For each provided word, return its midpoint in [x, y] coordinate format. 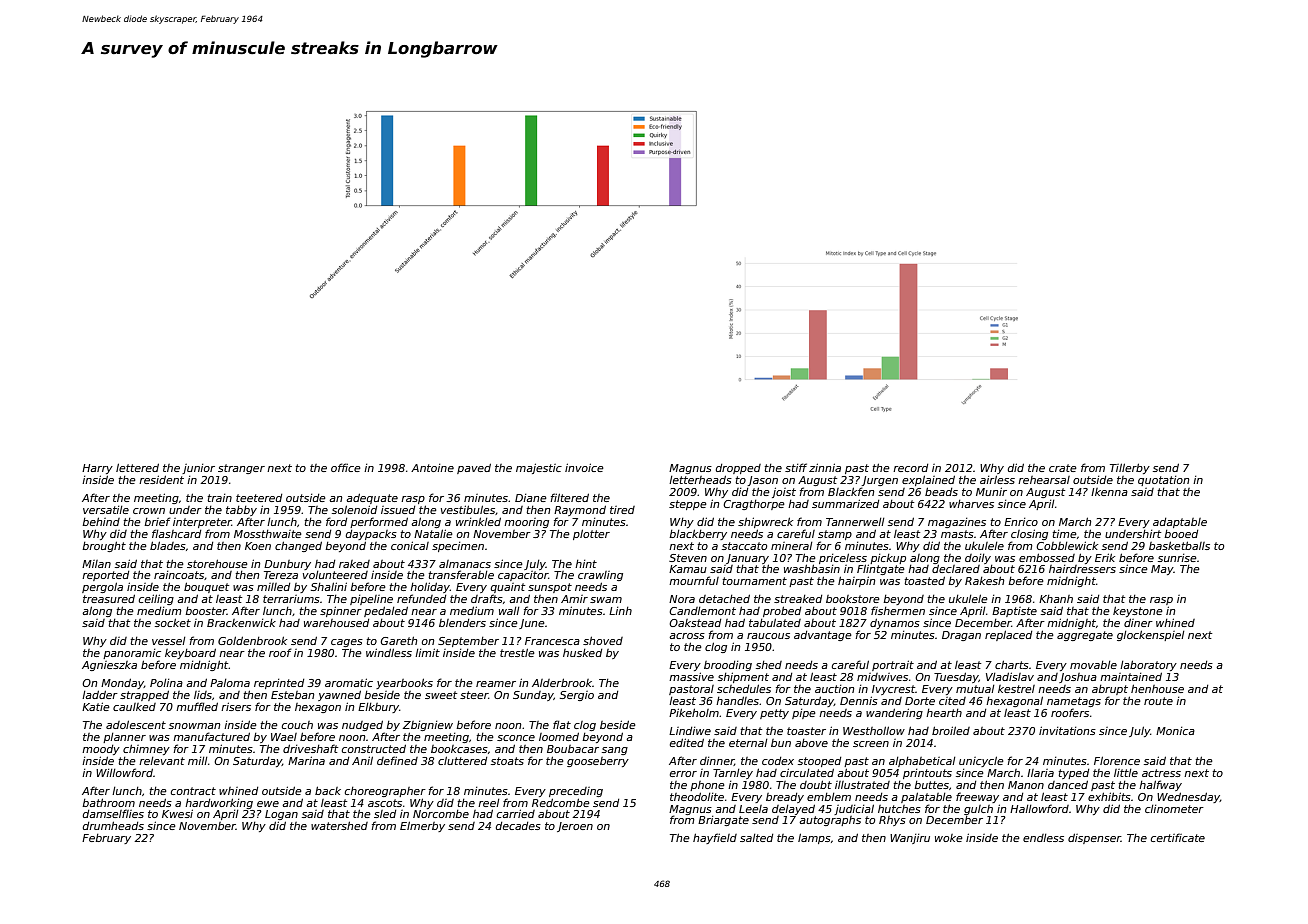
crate [1063, 468]
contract [193, 791]
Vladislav [1010, 676]
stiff [796, 467]
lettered [137, 467]
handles [737, 700]
